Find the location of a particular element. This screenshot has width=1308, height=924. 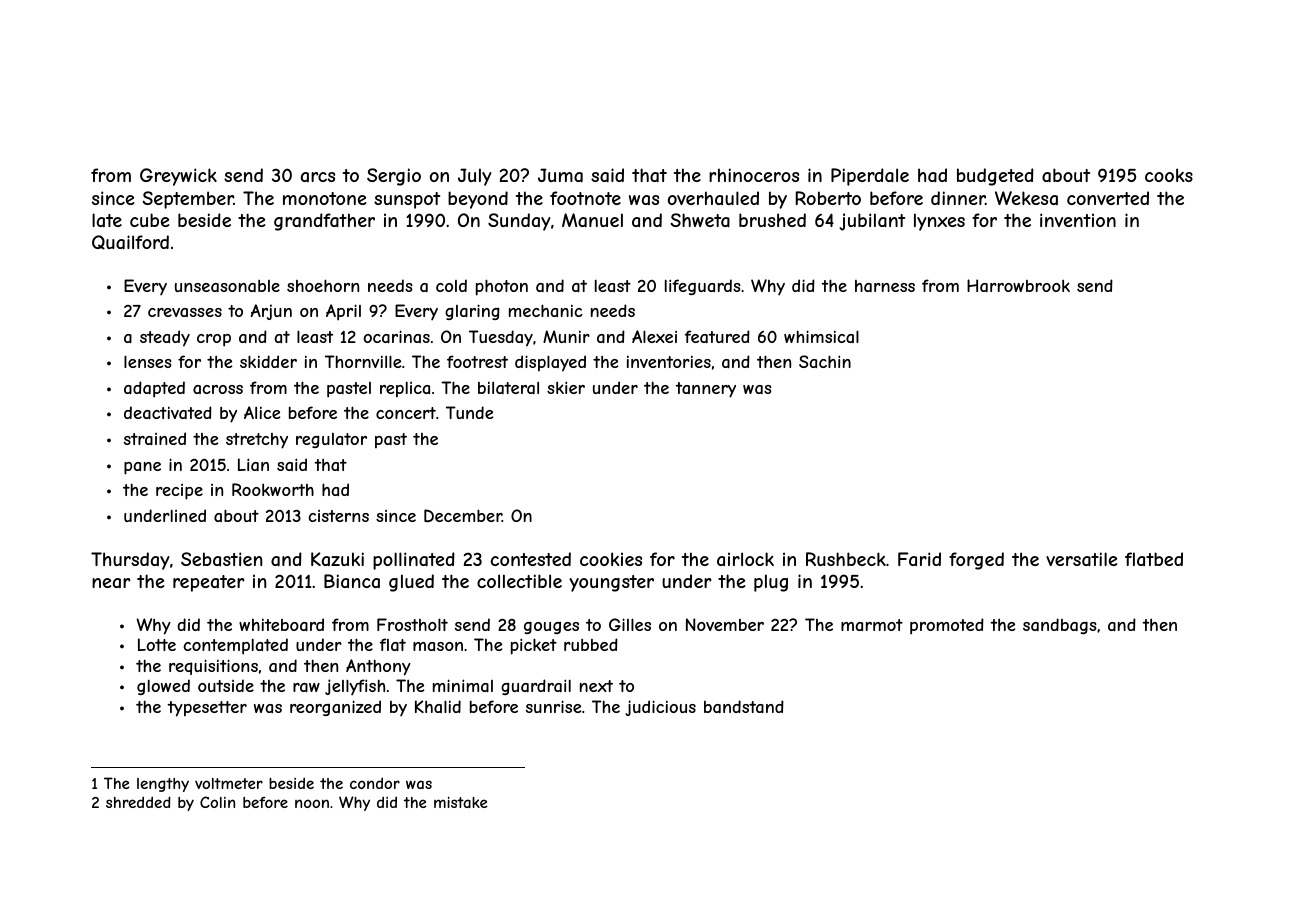

skier is located at coordinates (566, 387).
